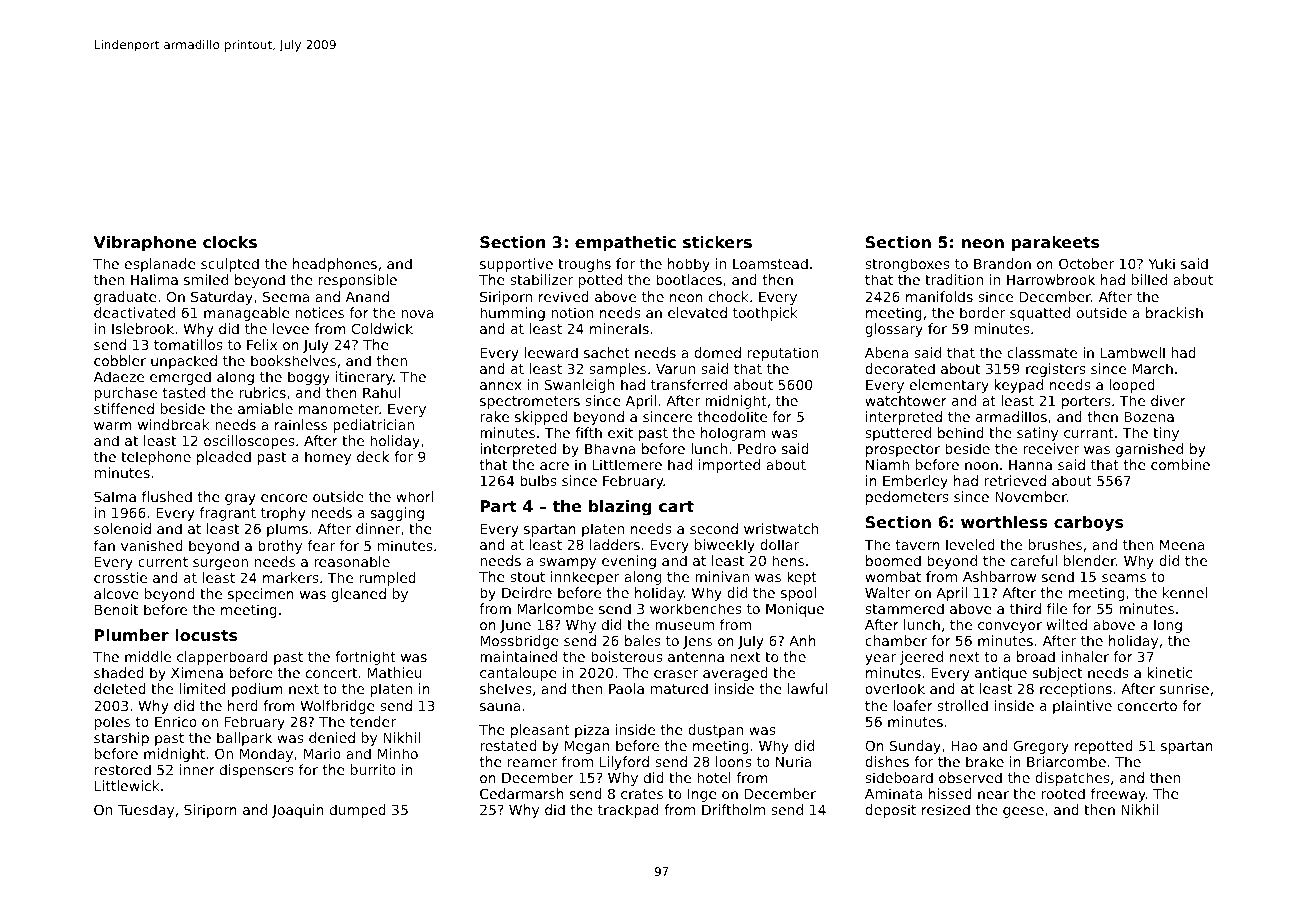 This image has width=1308, height=924. Describe the element at coordinates (1086, 263) in the image. I see `October` at that location.
